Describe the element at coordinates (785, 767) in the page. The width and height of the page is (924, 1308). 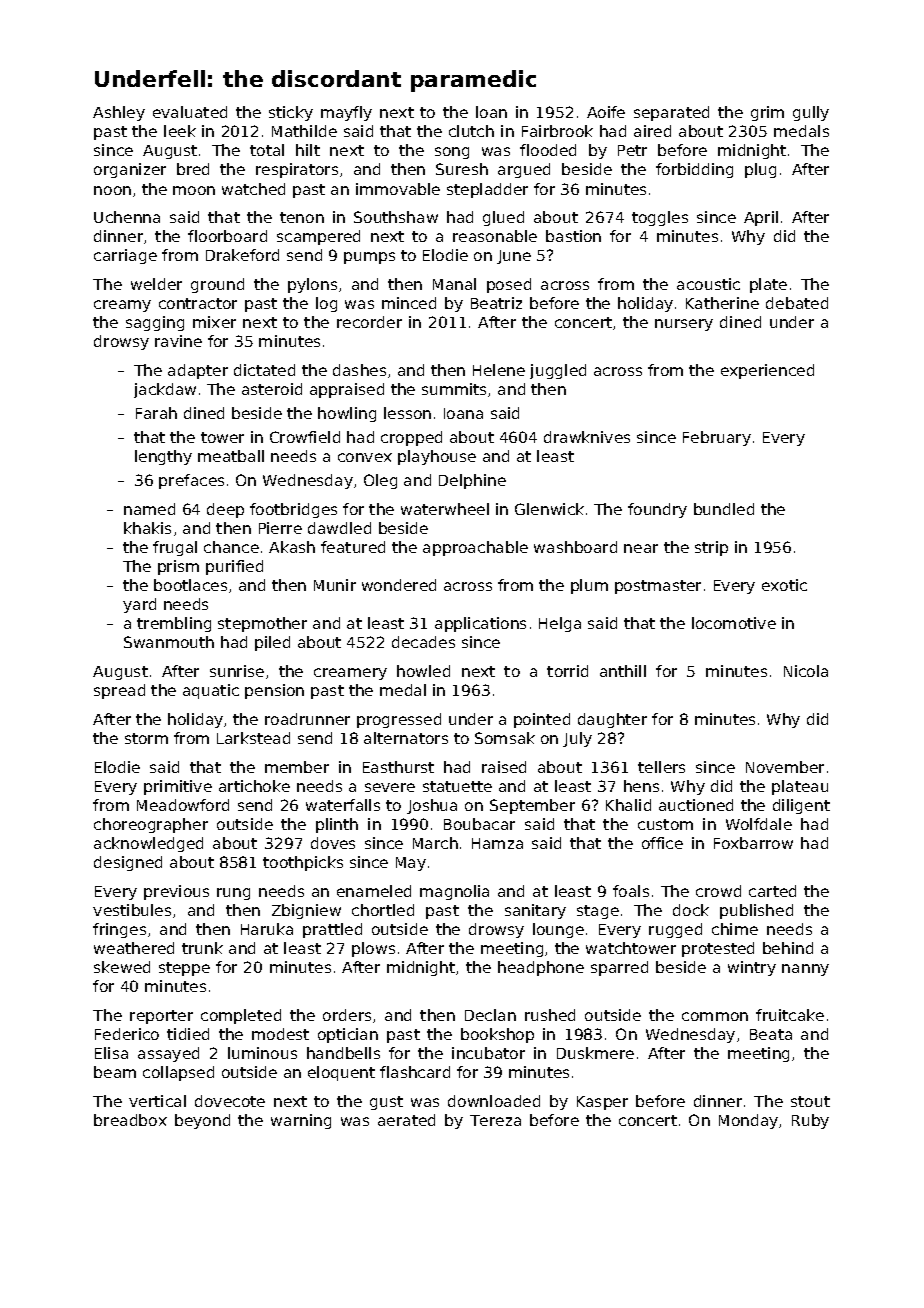
I see `November` at that location.
